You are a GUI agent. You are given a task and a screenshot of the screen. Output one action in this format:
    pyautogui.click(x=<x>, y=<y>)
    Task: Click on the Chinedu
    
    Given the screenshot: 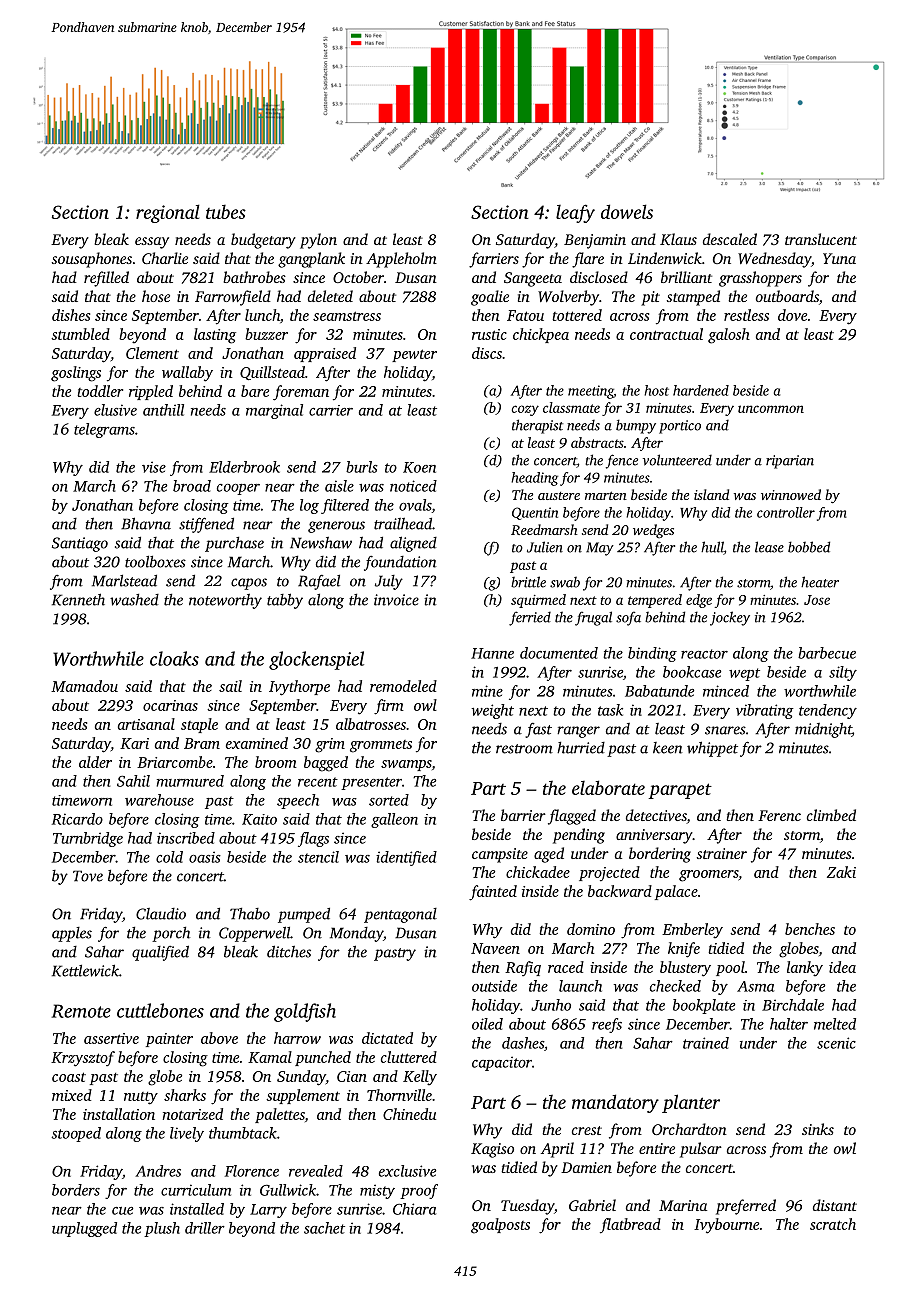 What is the action you would take?
    pyautogui.click(x=409, y=1114)
